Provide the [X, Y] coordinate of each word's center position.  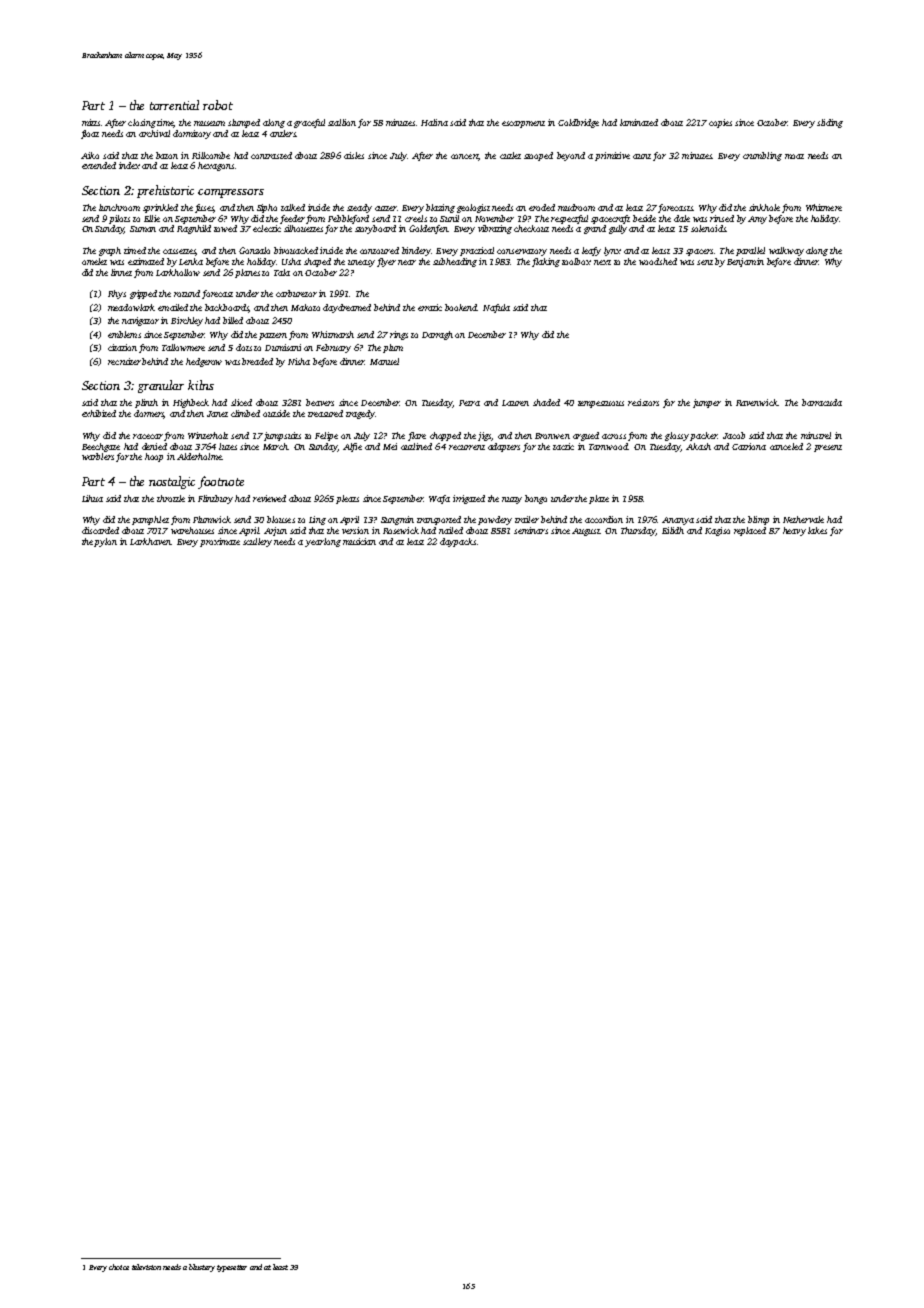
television [146, 1267]
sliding [830, 123]
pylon [105, 542]
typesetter [232, 1268]
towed [225, 228]
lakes [817, 530]
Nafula [496, 308]
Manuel [384, 361]
